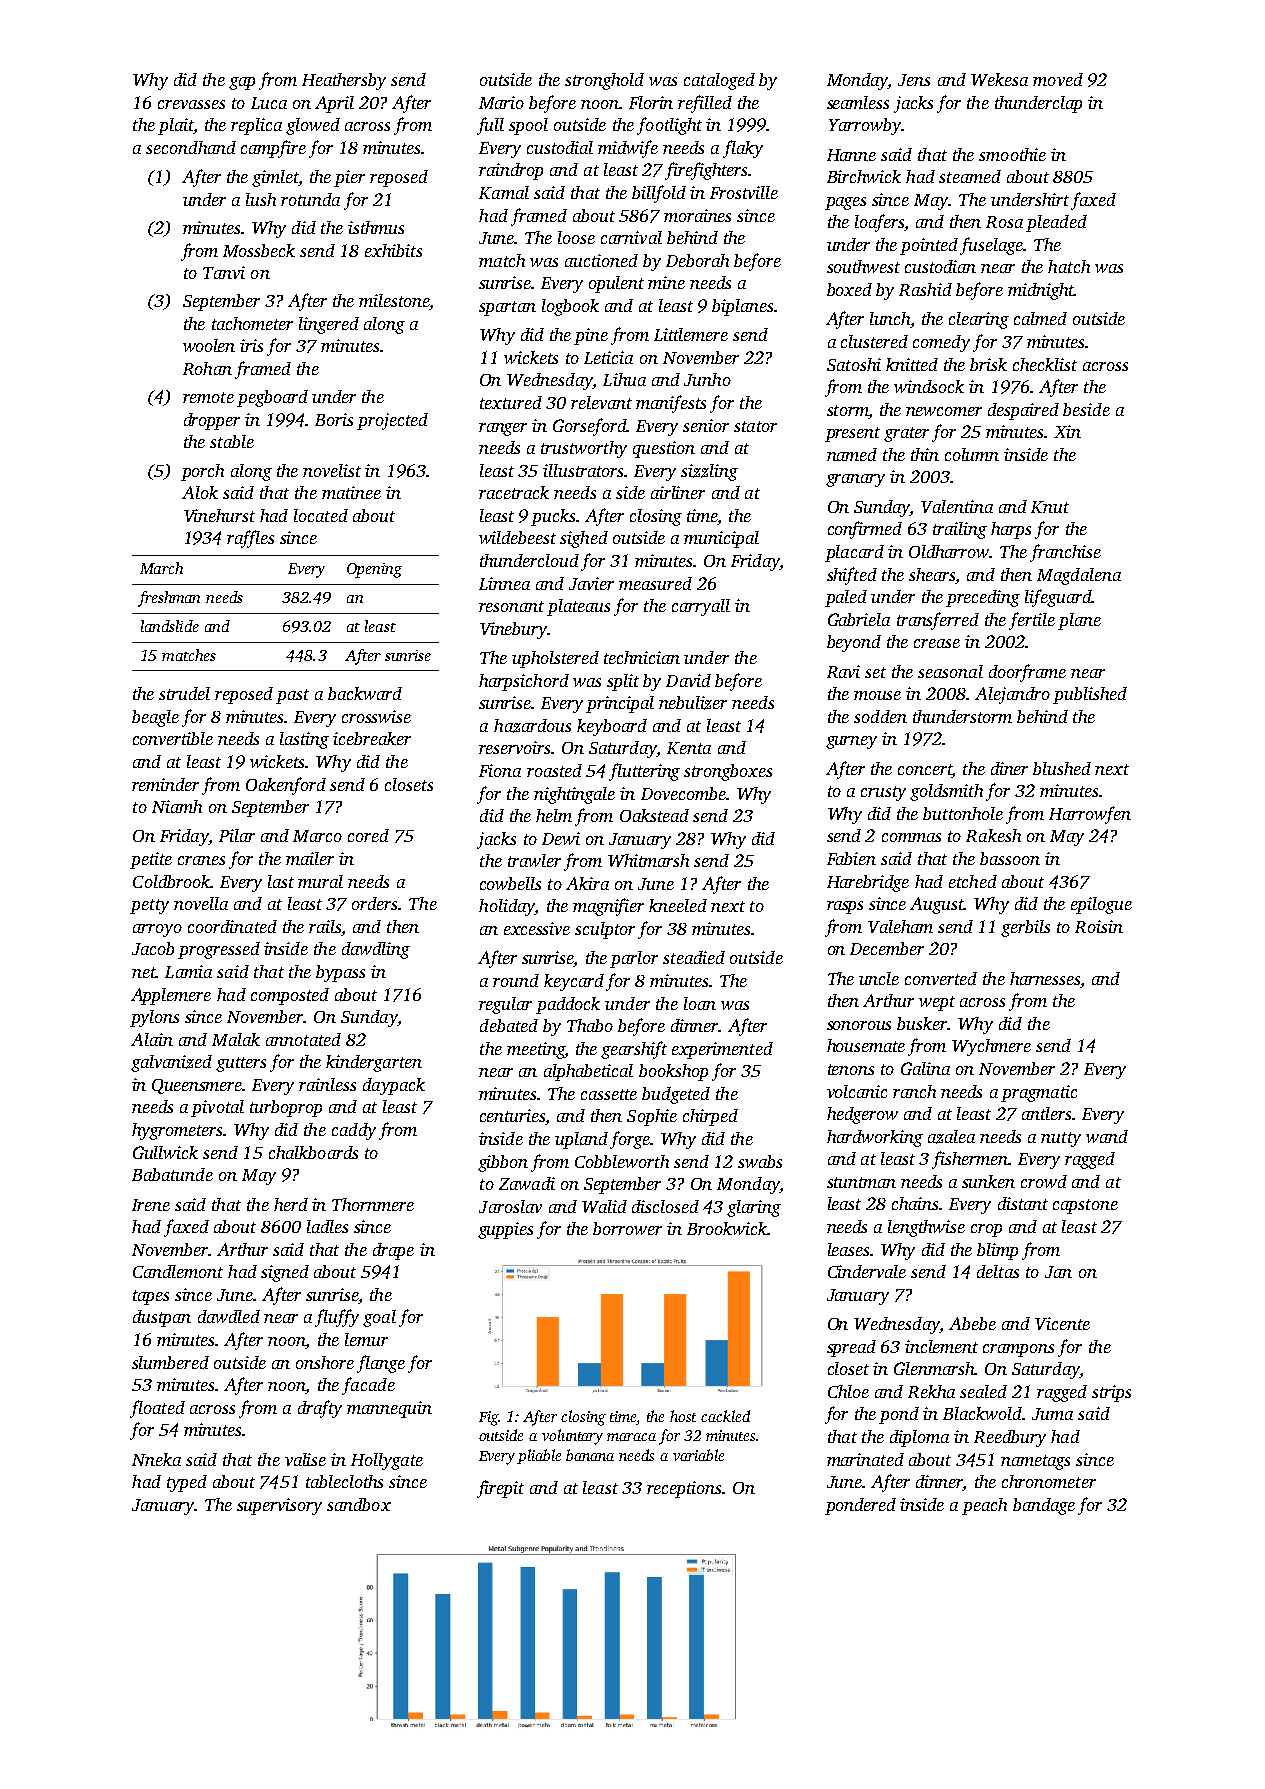 This screenshot has height=1789, width=1265. What do you see at coordinates (514, 492) in the screenshot?
I see `racetrack` at bounding box center [514, 492].
